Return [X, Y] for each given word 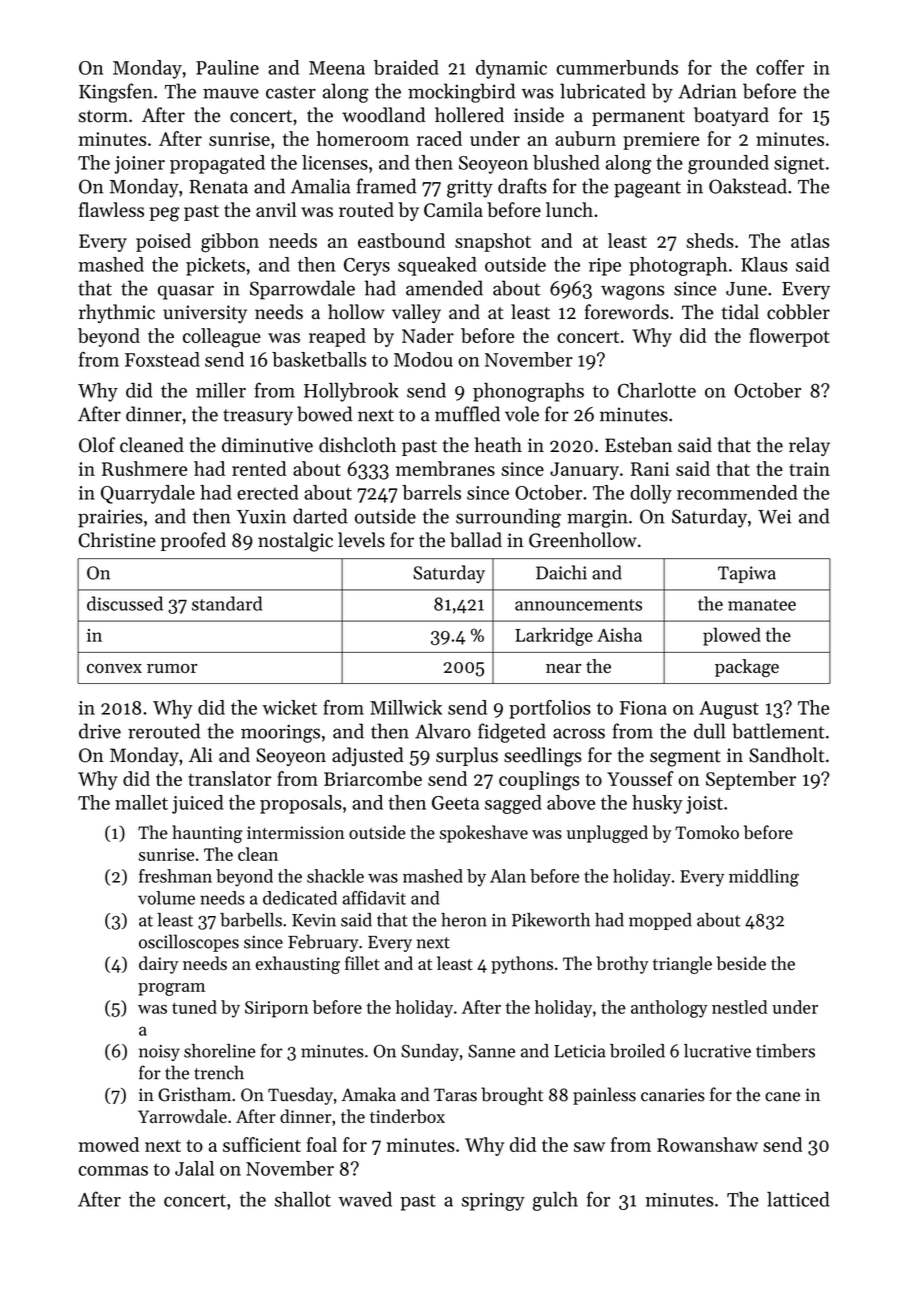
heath [498, 445]
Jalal [194, 1168]
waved [365, 1199]
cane [782, 1097]
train [809, 469]
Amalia [320, 186]
